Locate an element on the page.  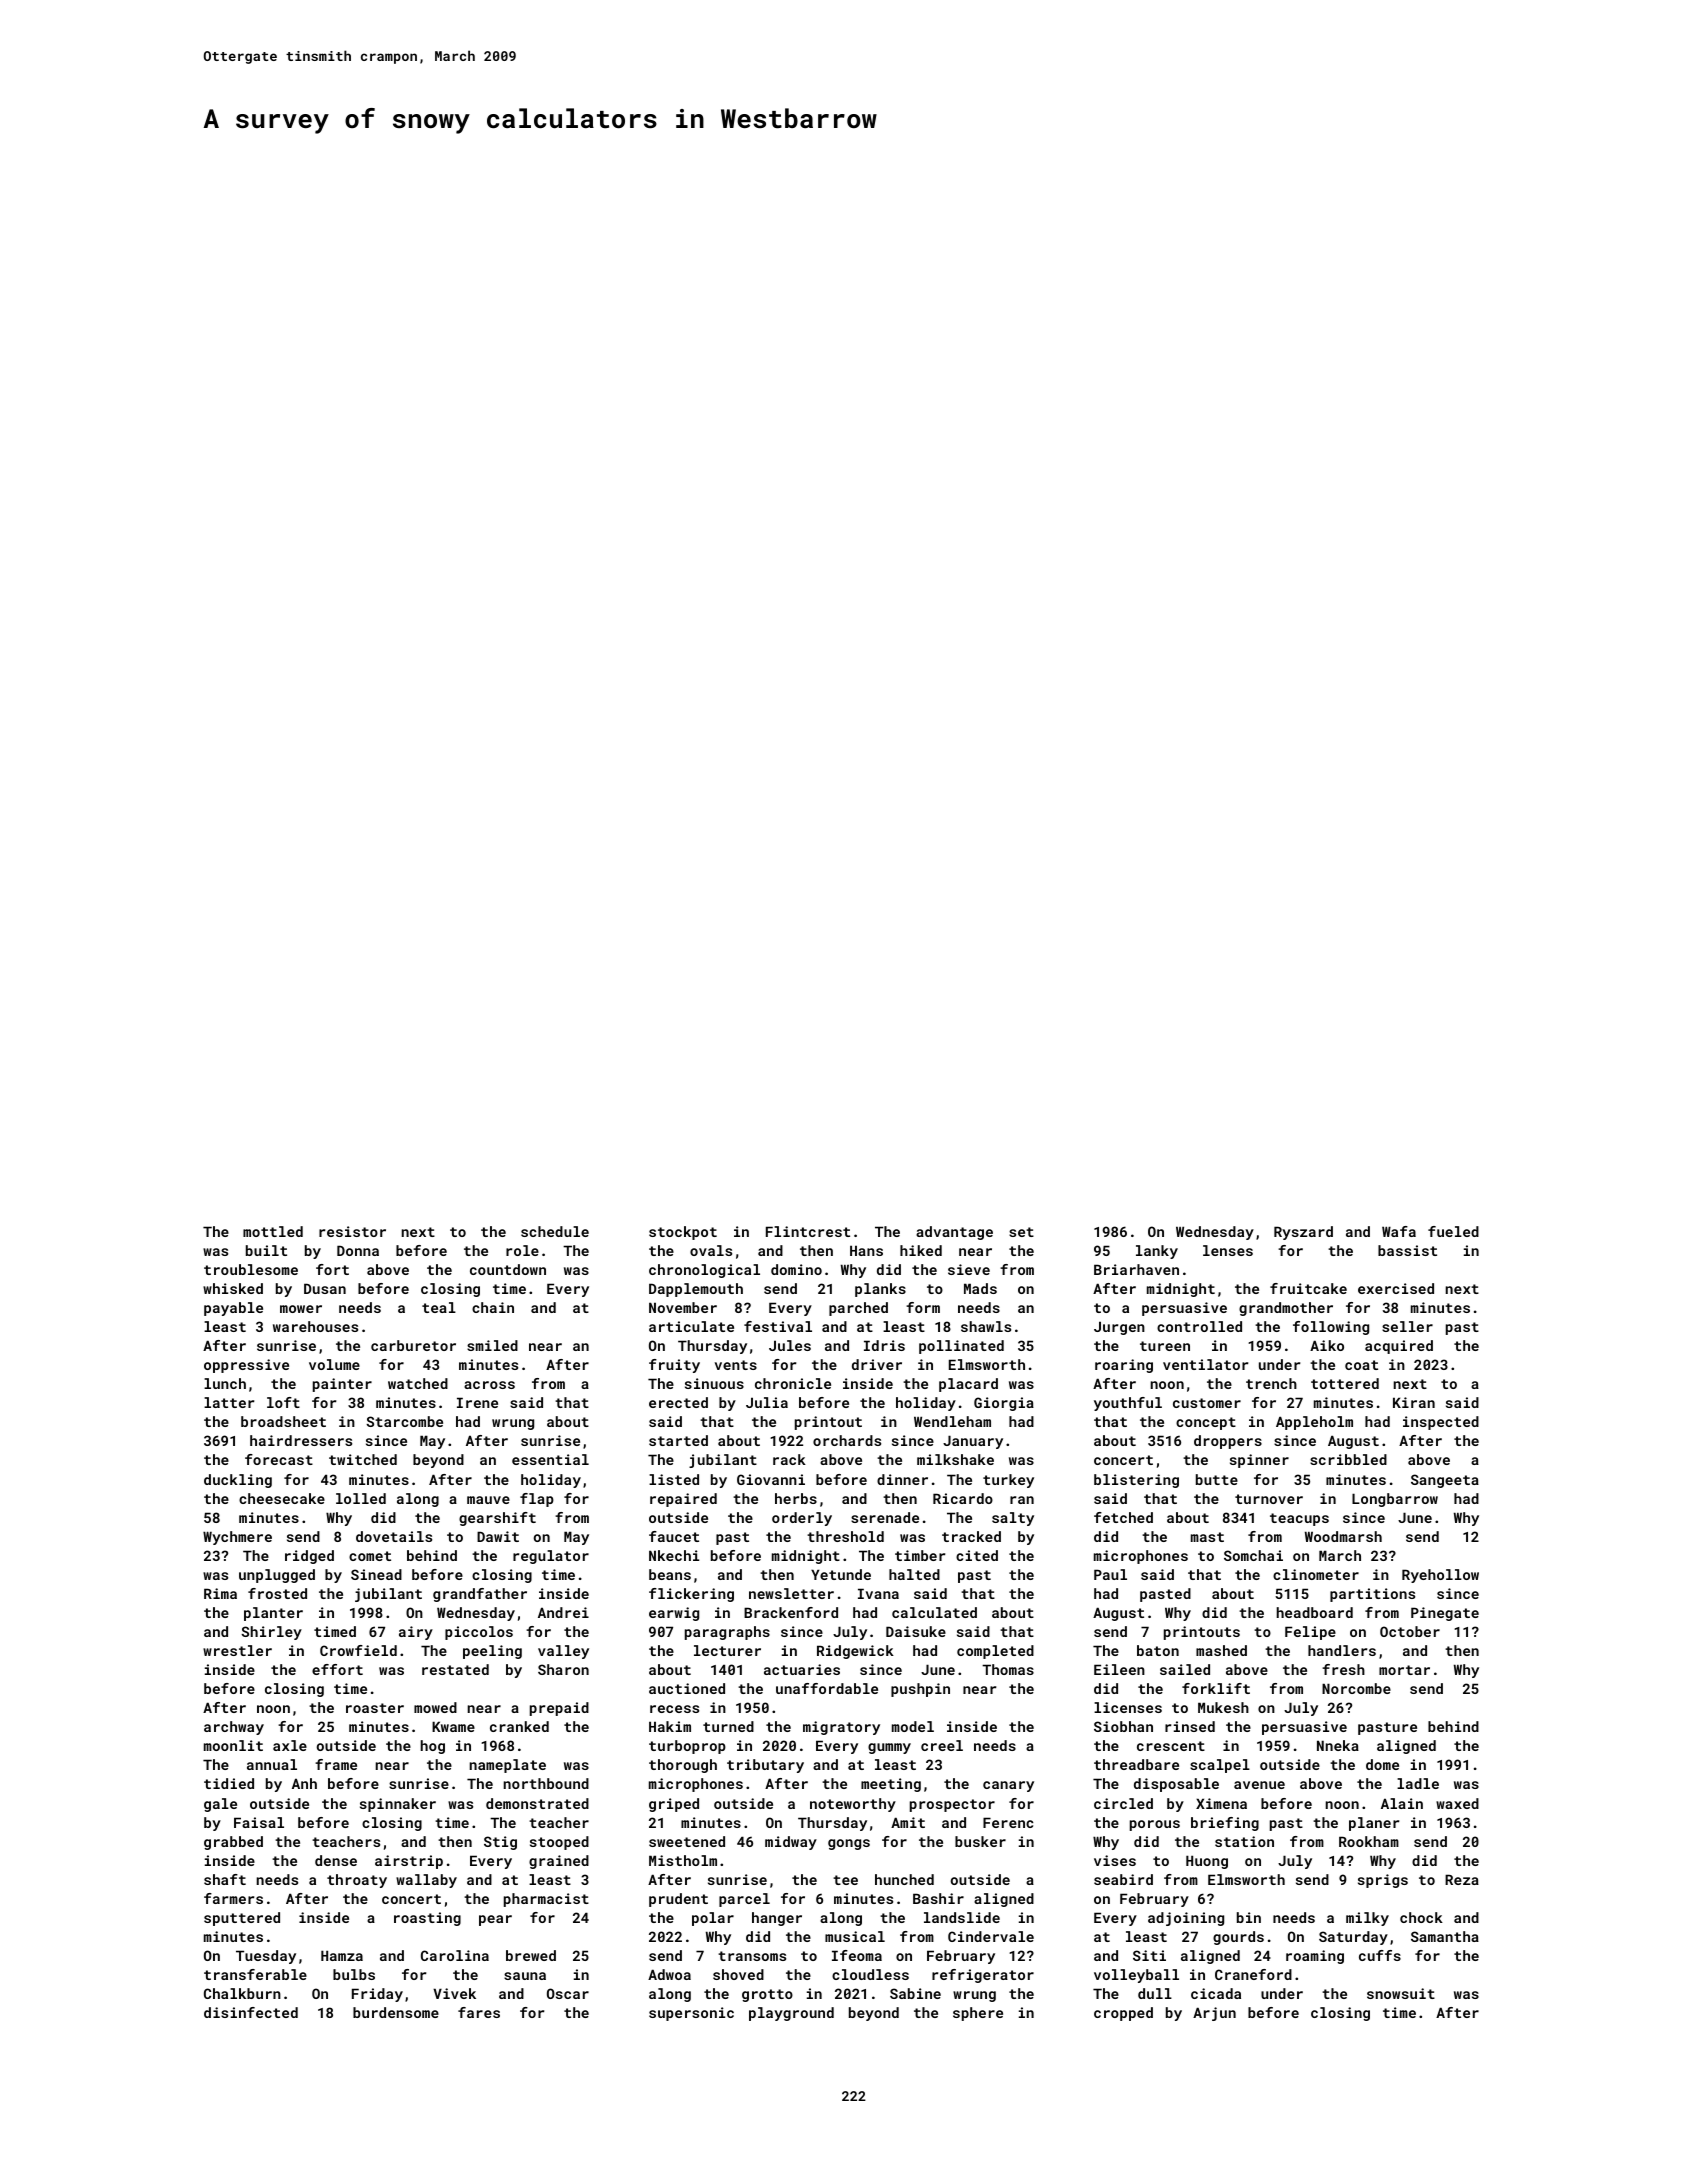
Woodmarsh is located at coordinates (1343, 1536).
